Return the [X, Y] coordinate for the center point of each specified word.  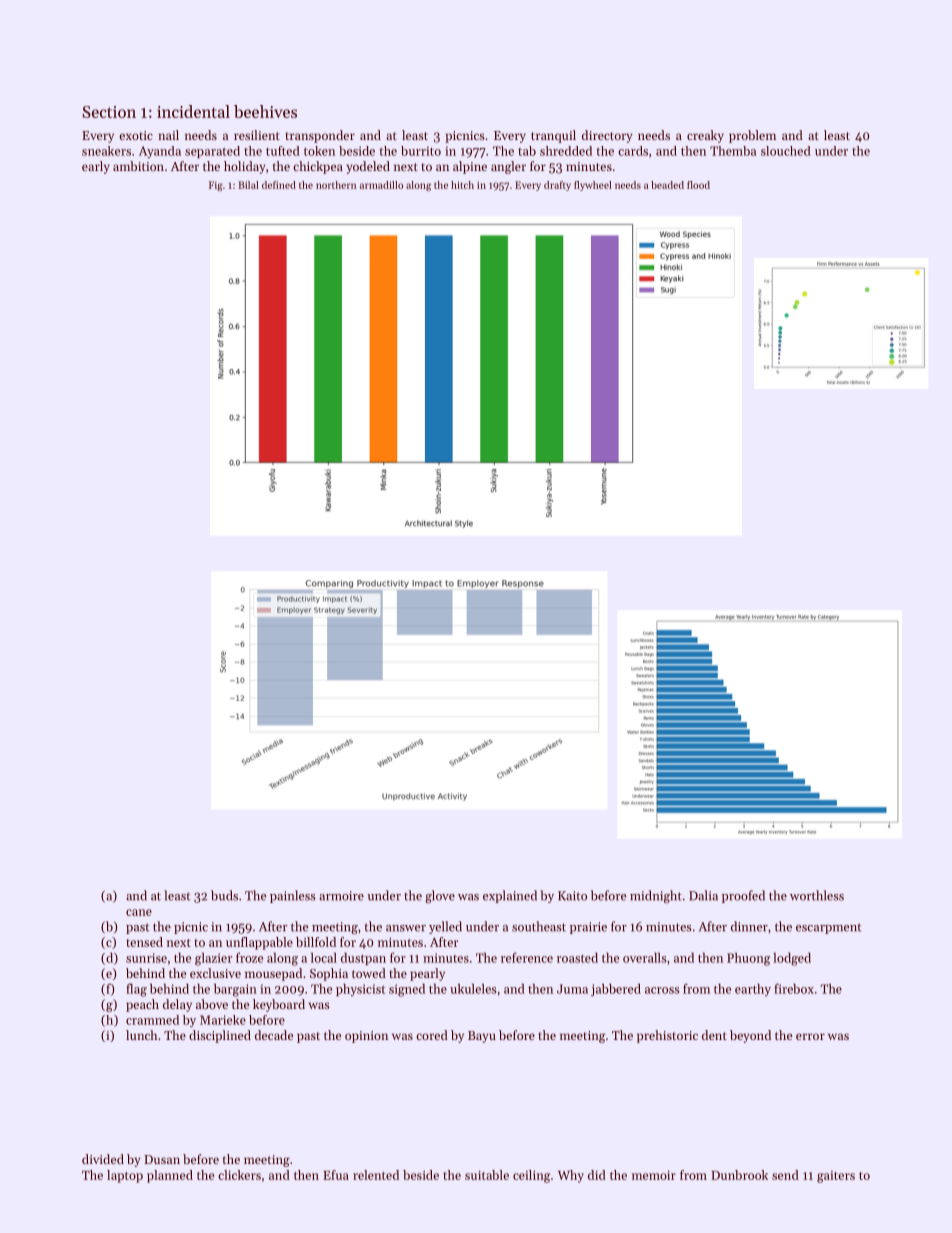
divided [103, 1159]
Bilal [248, 185]
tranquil [553, 136]
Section [109, 112]
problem [752, 136]
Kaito [572, 896]
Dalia [703, 895]
